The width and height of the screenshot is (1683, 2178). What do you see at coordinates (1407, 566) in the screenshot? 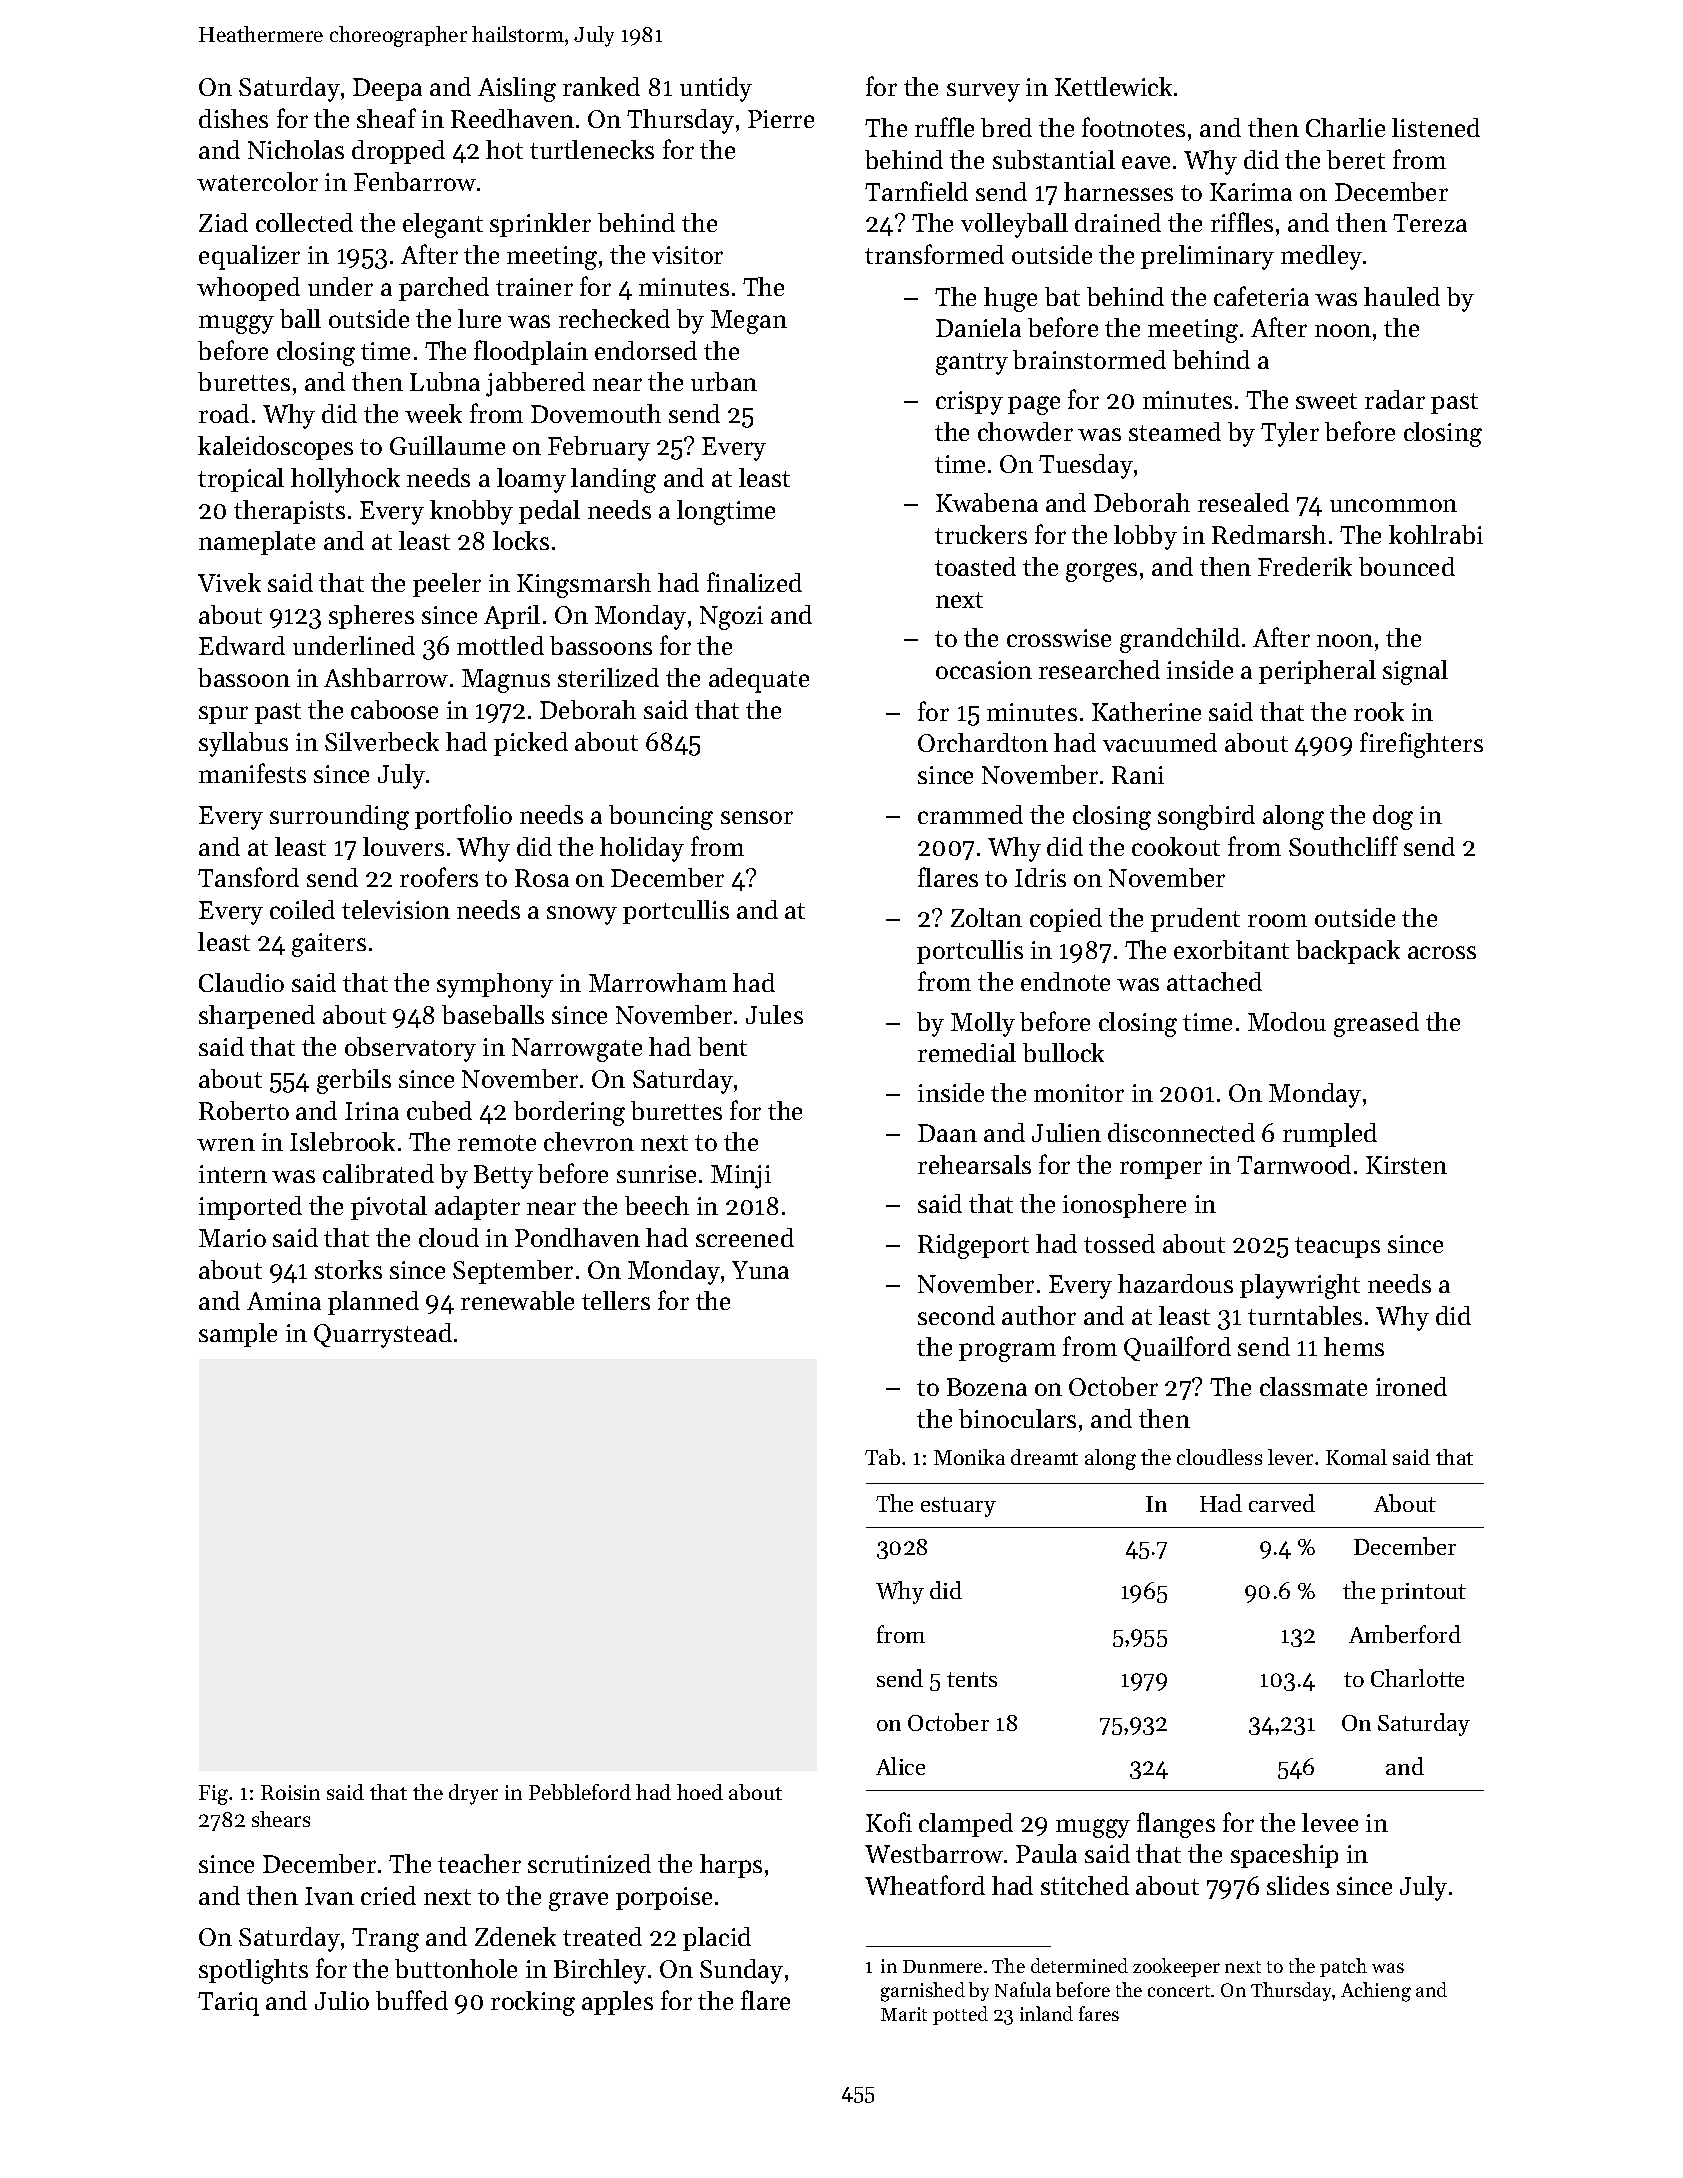
I see `bounced` at bounding box center [1407, 566].
